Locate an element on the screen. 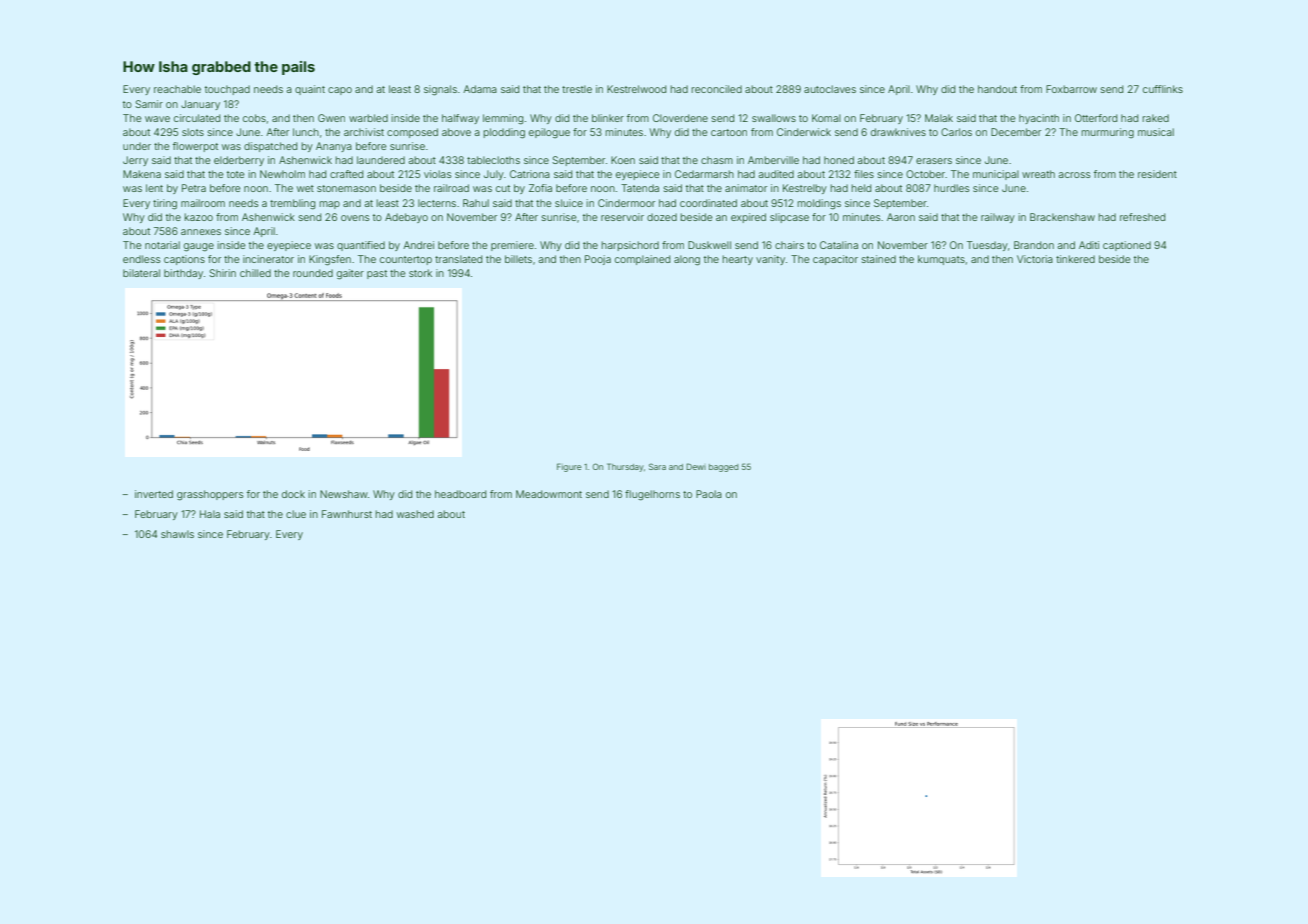  Paola is located at coordinates (709, 494).
